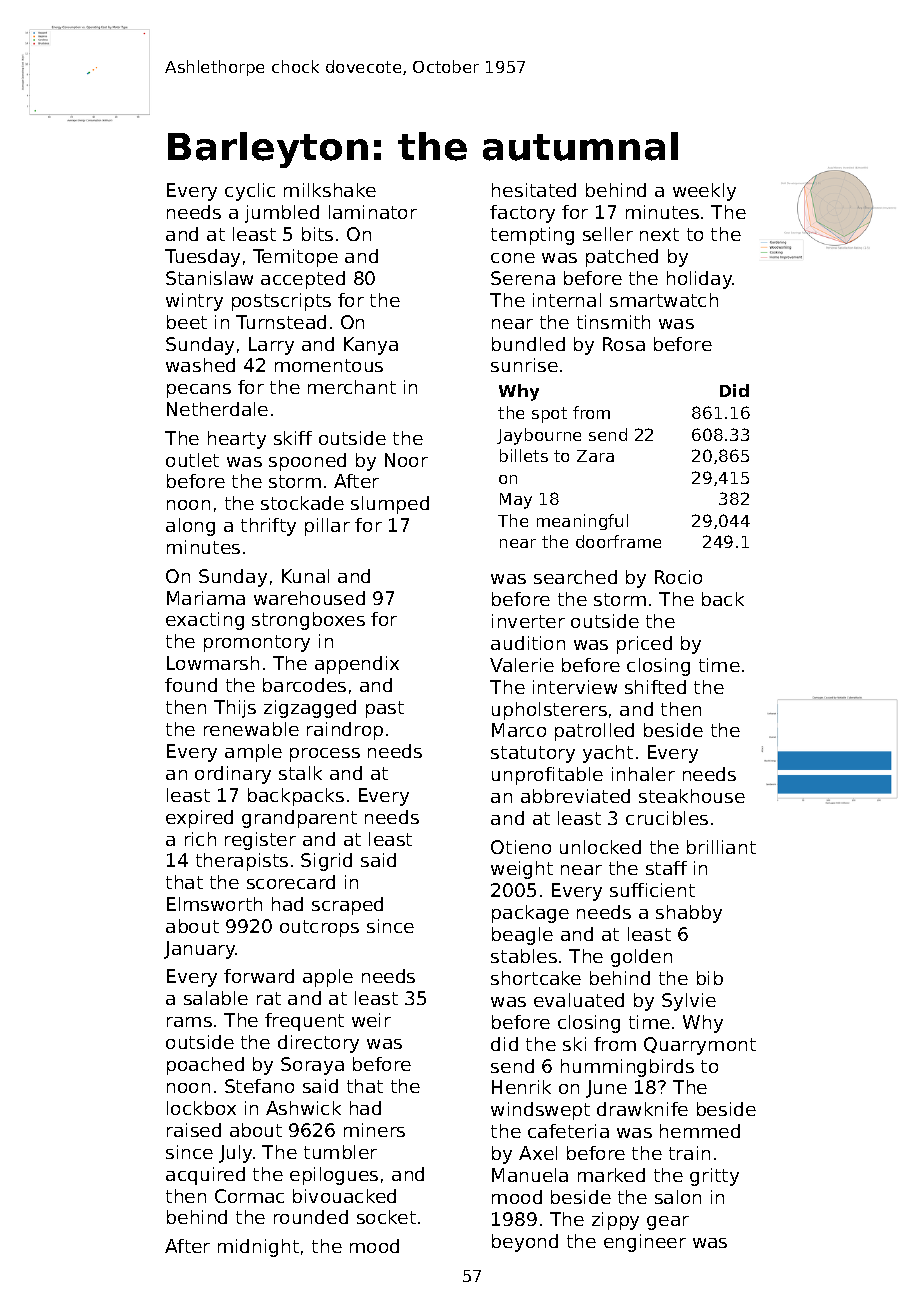 This page has width=924, height=1311. I want to click on holiday, so click(700, 280).
